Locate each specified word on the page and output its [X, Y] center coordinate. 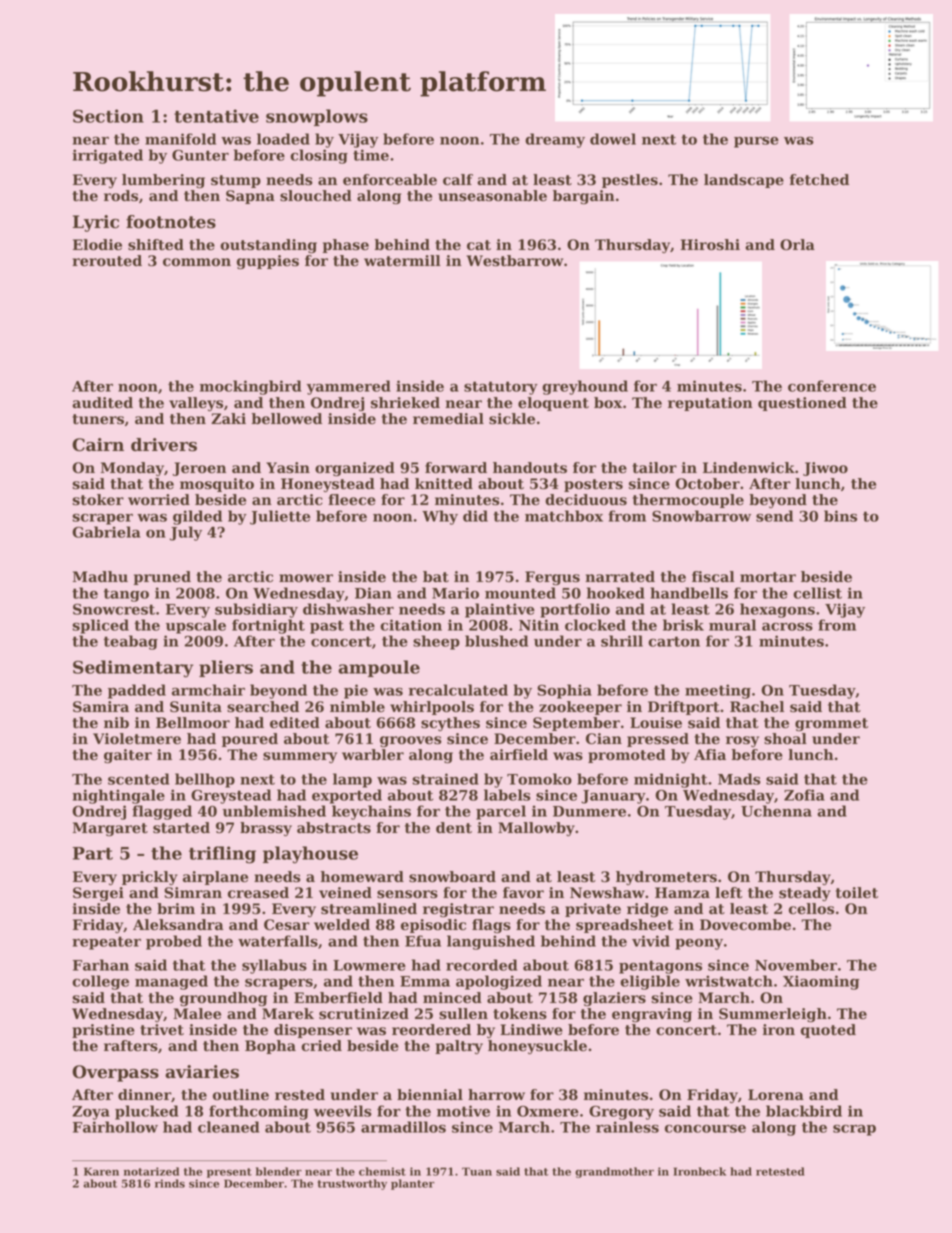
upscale [196, 626]
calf [458, 180]
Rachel [757, 707]
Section [108, 116]
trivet [162, 1030]
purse [756, 142]
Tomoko [539, 779]
